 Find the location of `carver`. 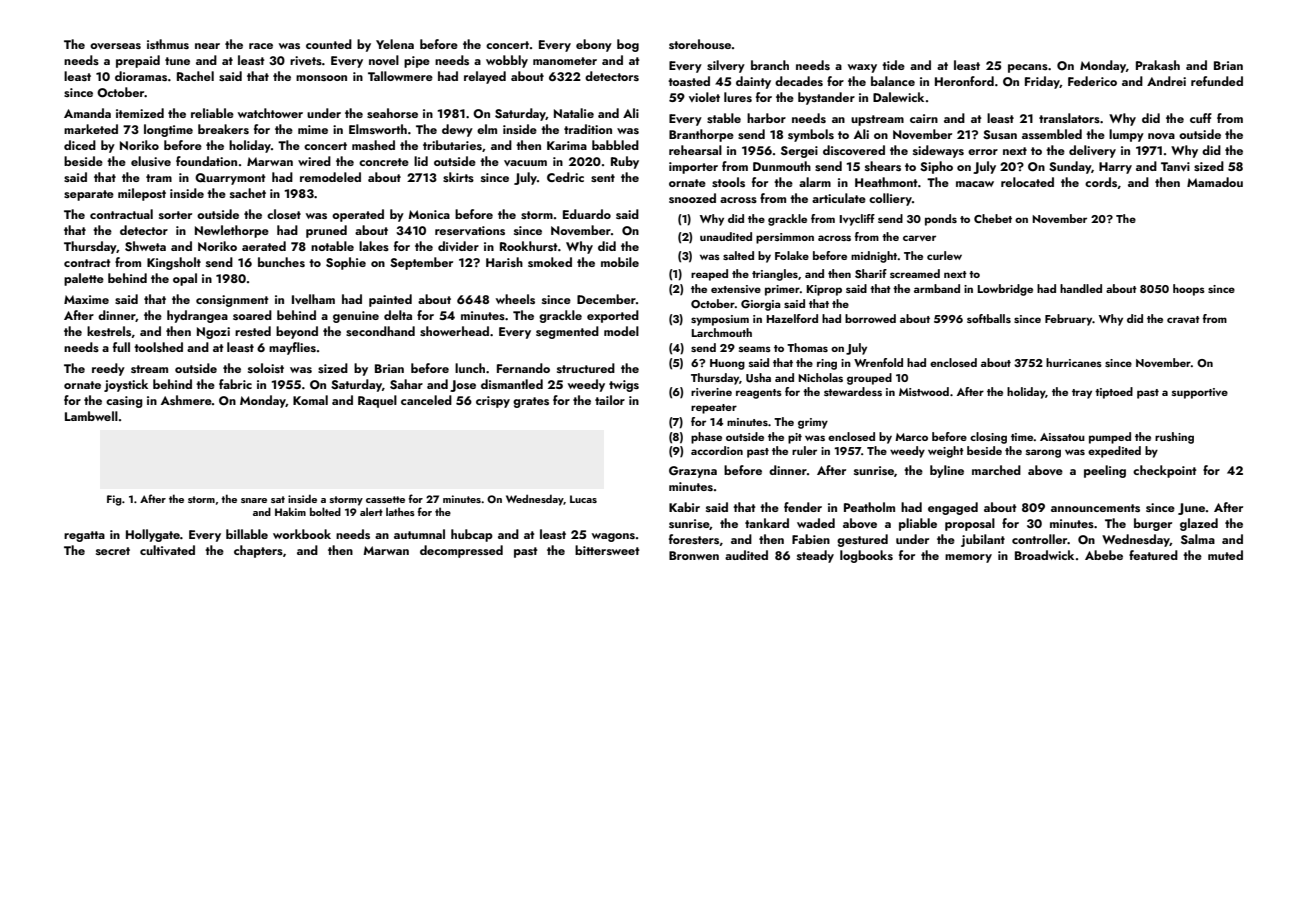

carver is located at coordinates (919, 238).
